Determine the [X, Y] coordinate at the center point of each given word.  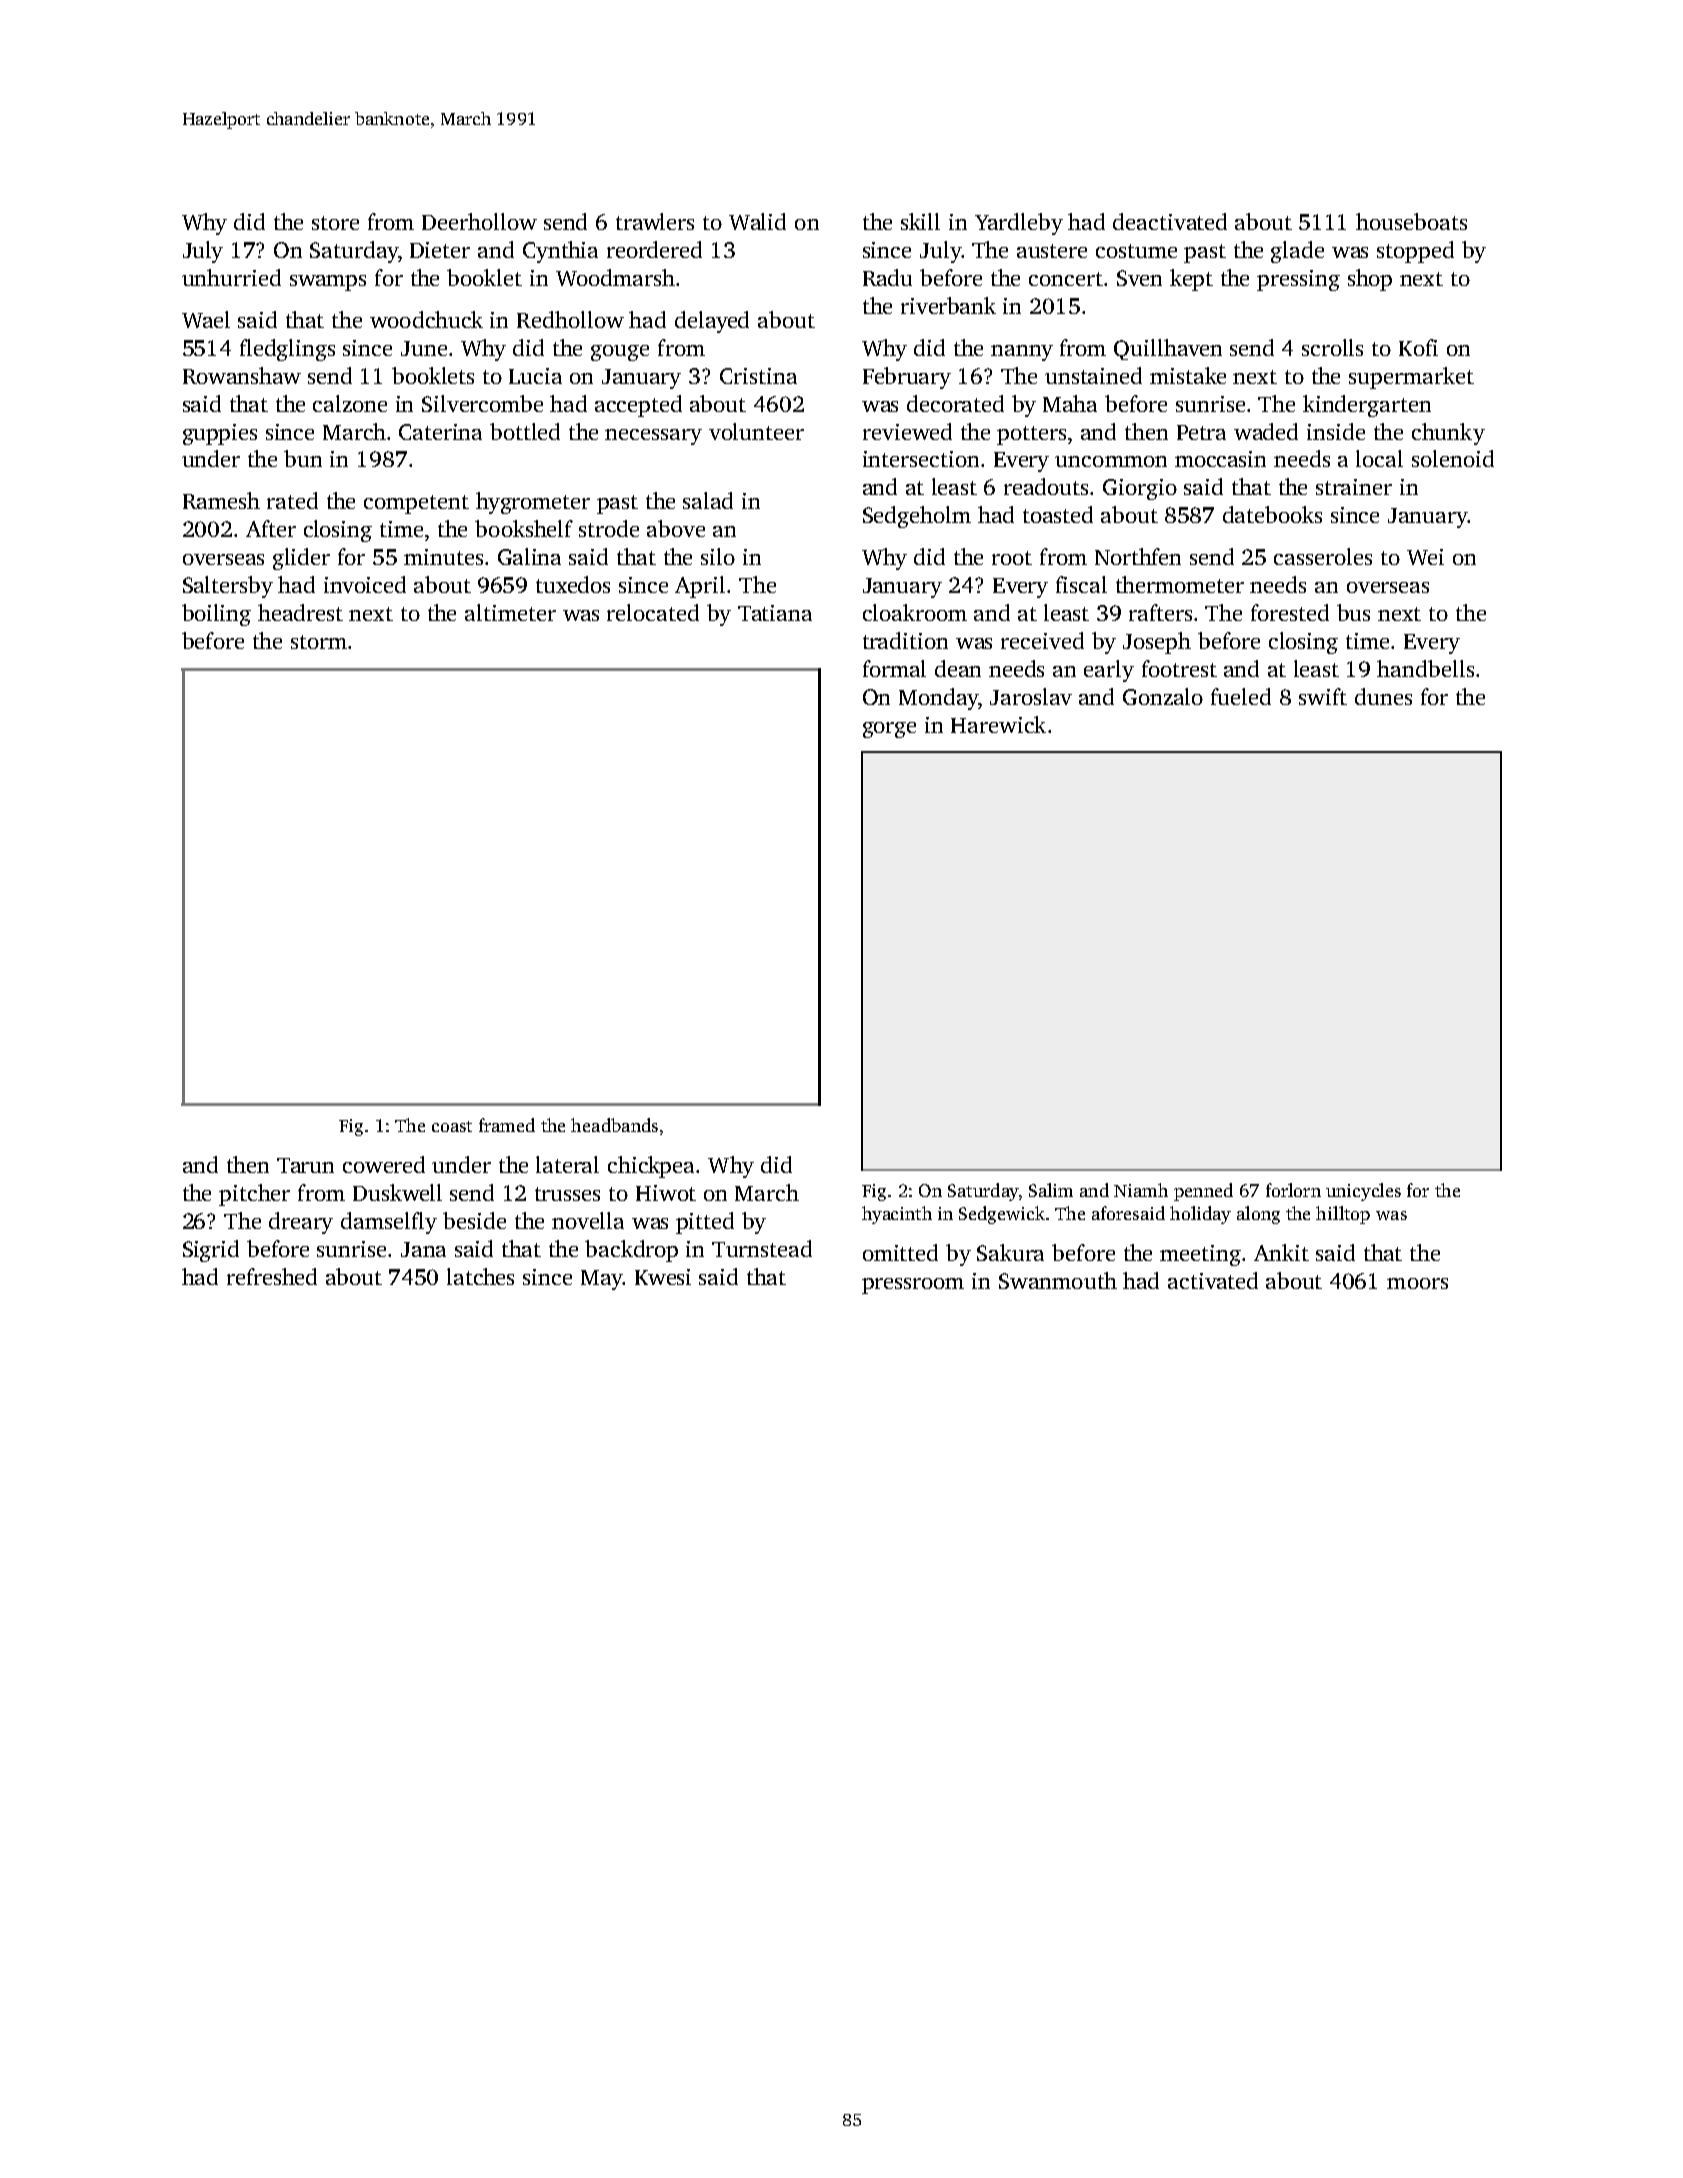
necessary [653, 437]
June [424, 348]
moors [1417, 1283]
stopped [1415, 252]
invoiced [365, 584]
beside [474, 1220]
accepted [638, 406]
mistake [1188, 375]
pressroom [913, 1286]
